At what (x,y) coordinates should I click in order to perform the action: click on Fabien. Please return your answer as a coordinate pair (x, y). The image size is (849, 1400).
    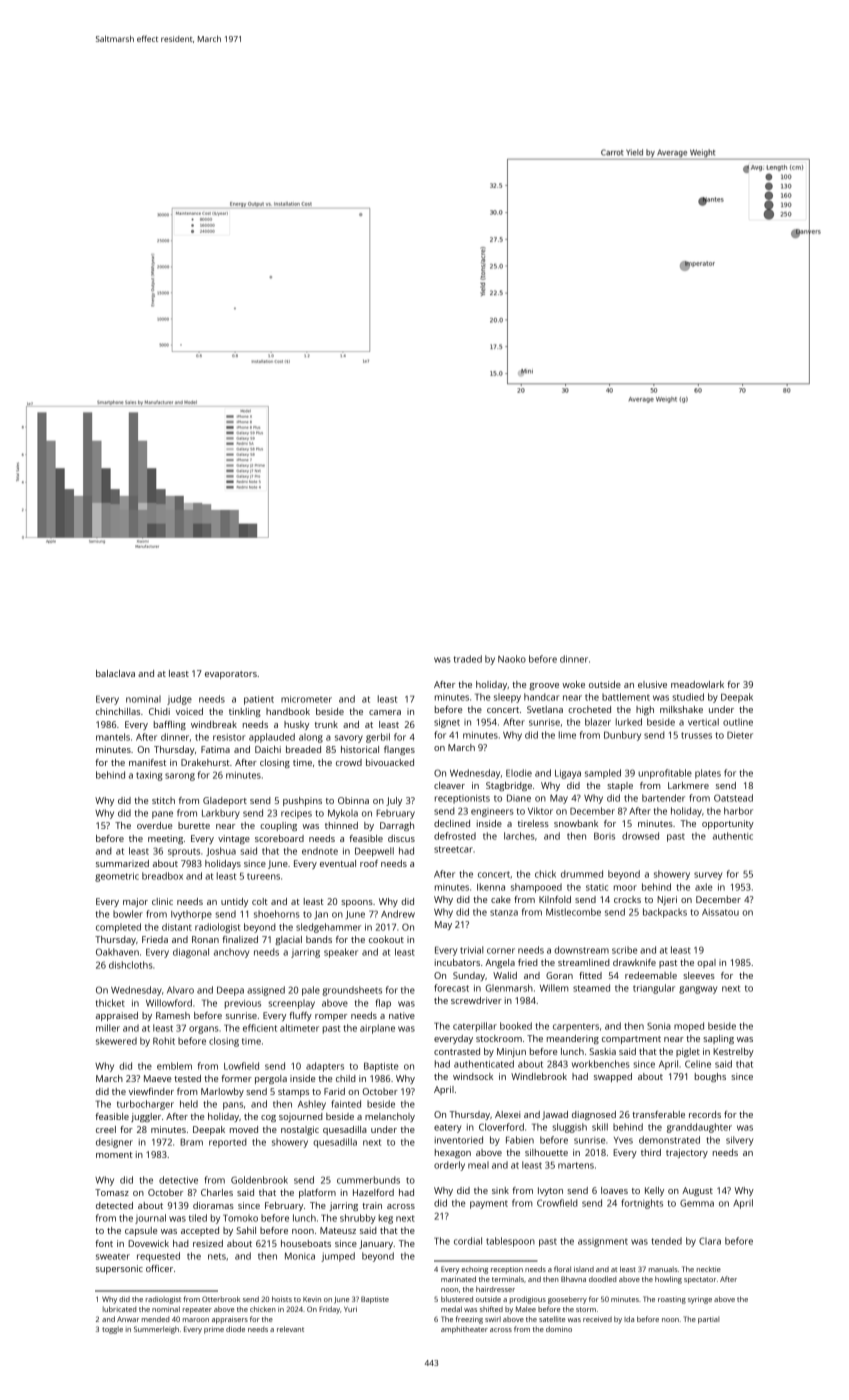
    Looking at the image, I should click on (520, 1140).
